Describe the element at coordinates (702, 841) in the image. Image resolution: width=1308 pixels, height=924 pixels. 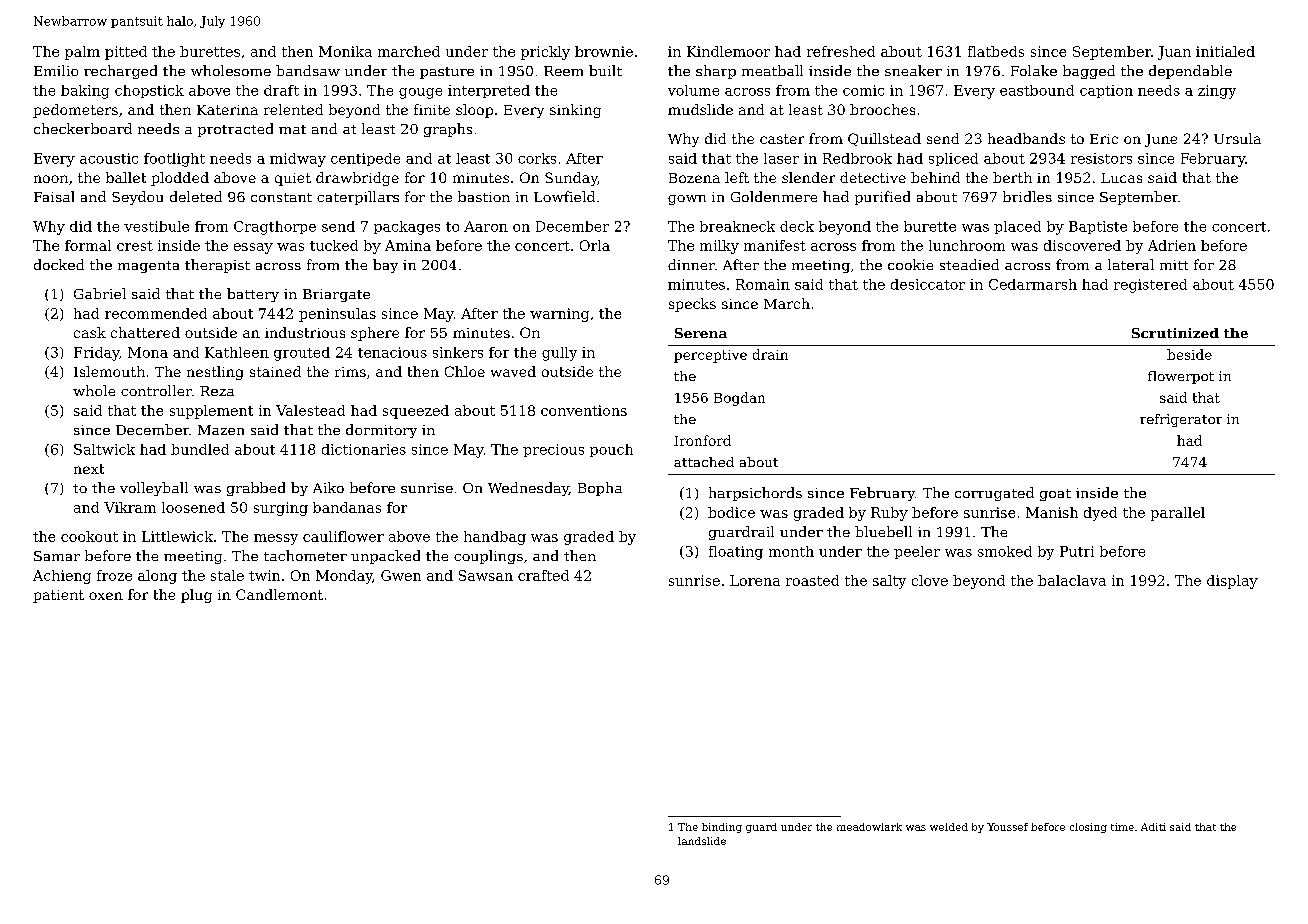
I see `landslide` at that location.
